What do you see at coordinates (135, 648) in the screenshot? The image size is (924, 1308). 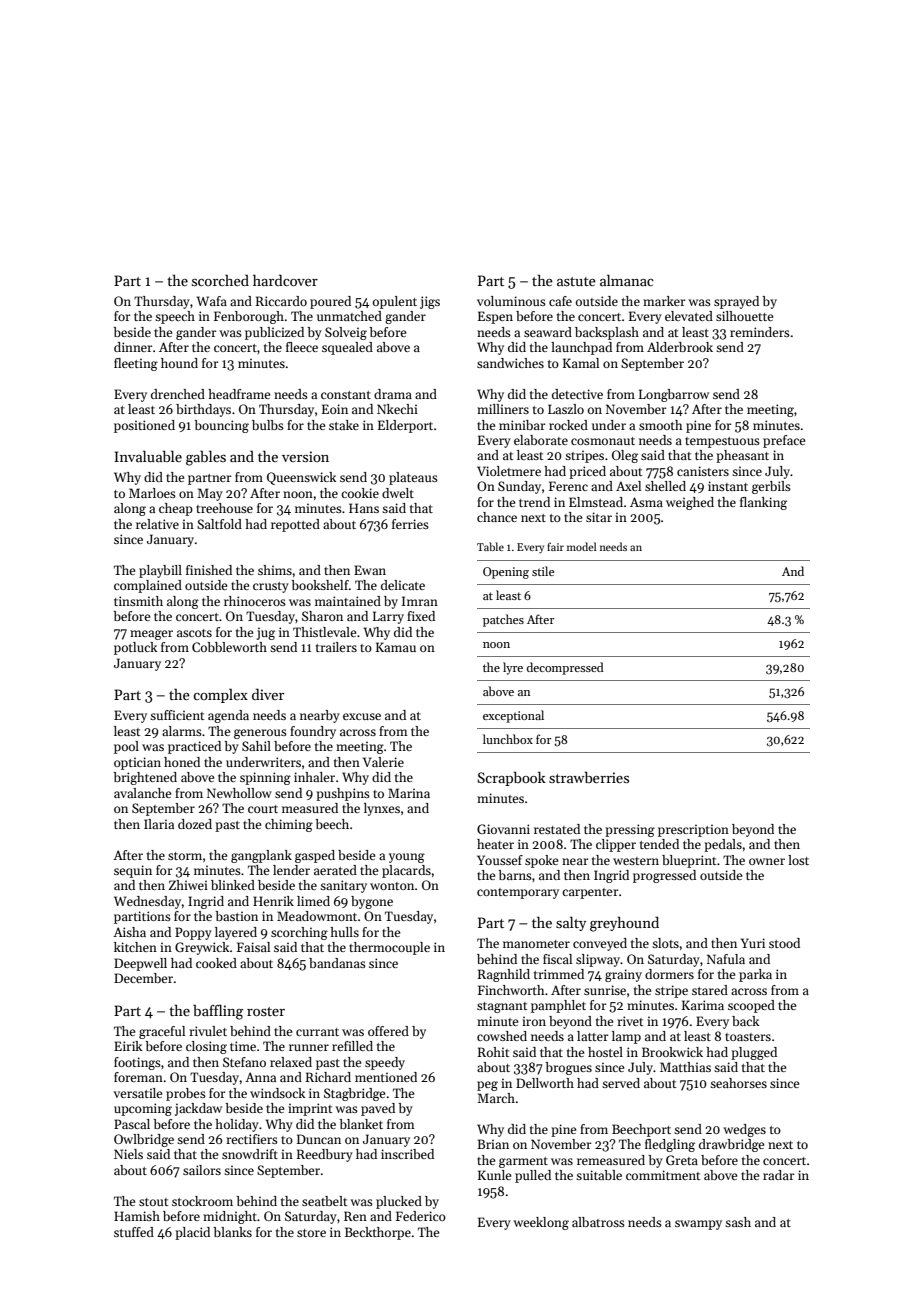 I see `potluck` at bounding box center [135, 648].
